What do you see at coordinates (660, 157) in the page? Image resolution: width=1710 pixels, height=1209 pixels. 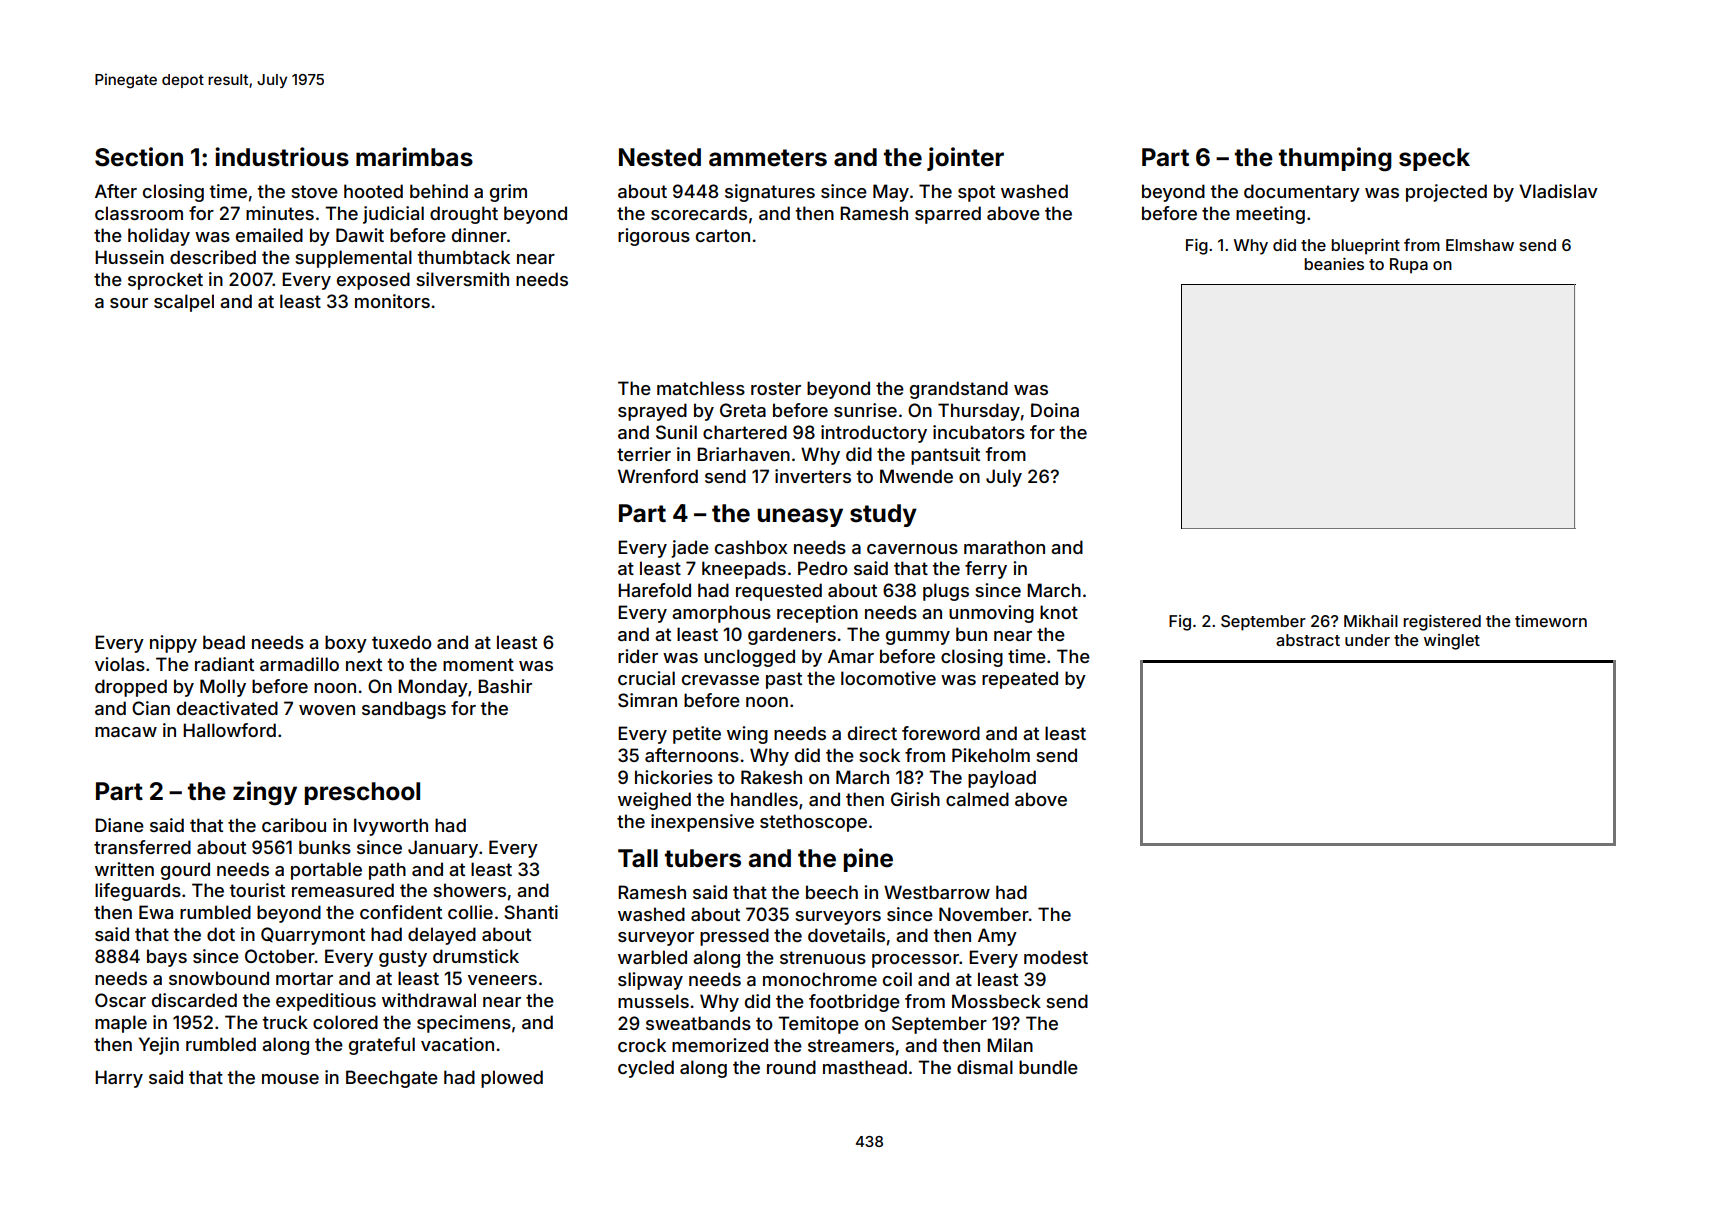 I see `Nested` at bounding box center [660, 157].
